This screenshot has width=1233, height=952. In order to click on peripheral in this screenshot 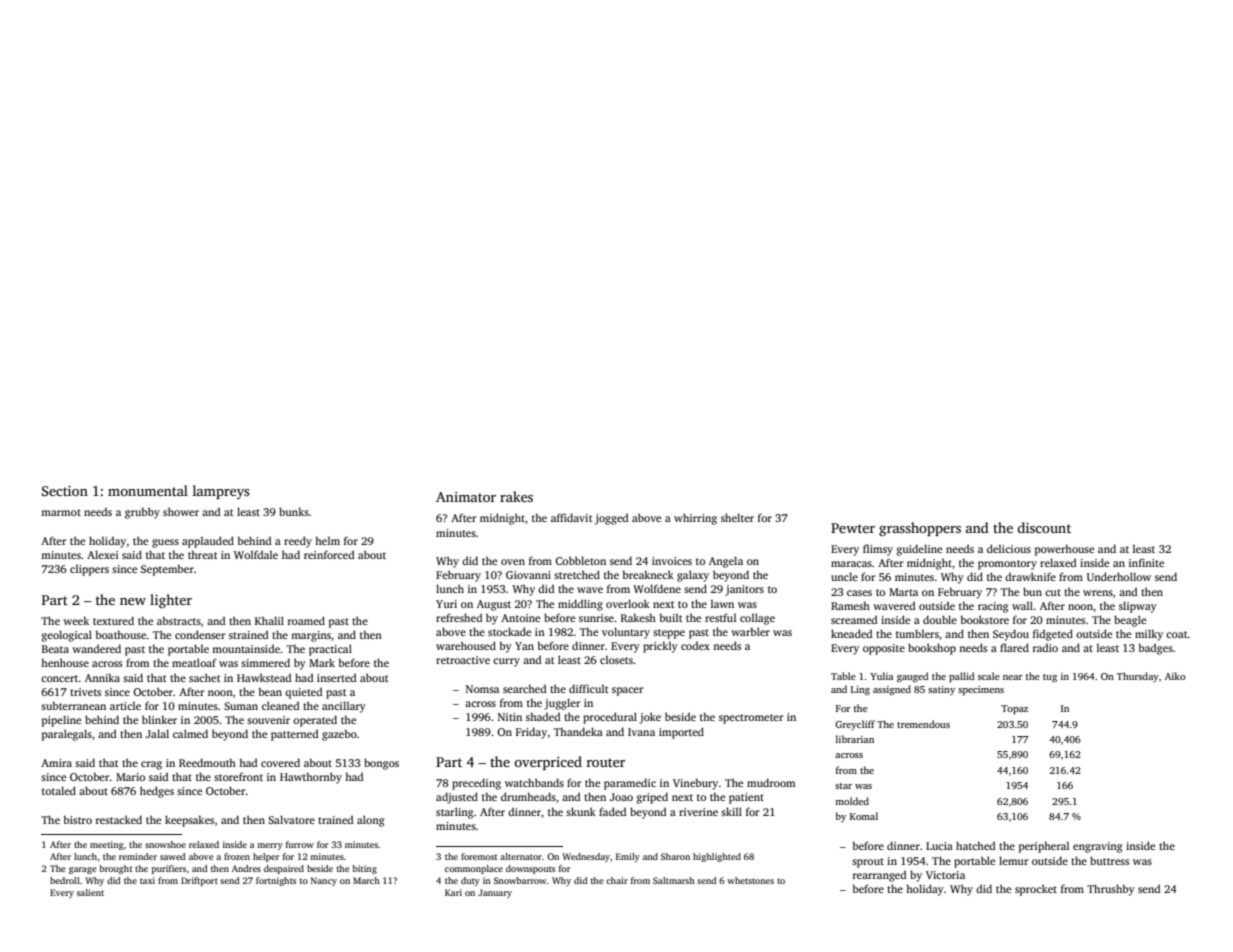, I will do `click(1044, 847)`.
